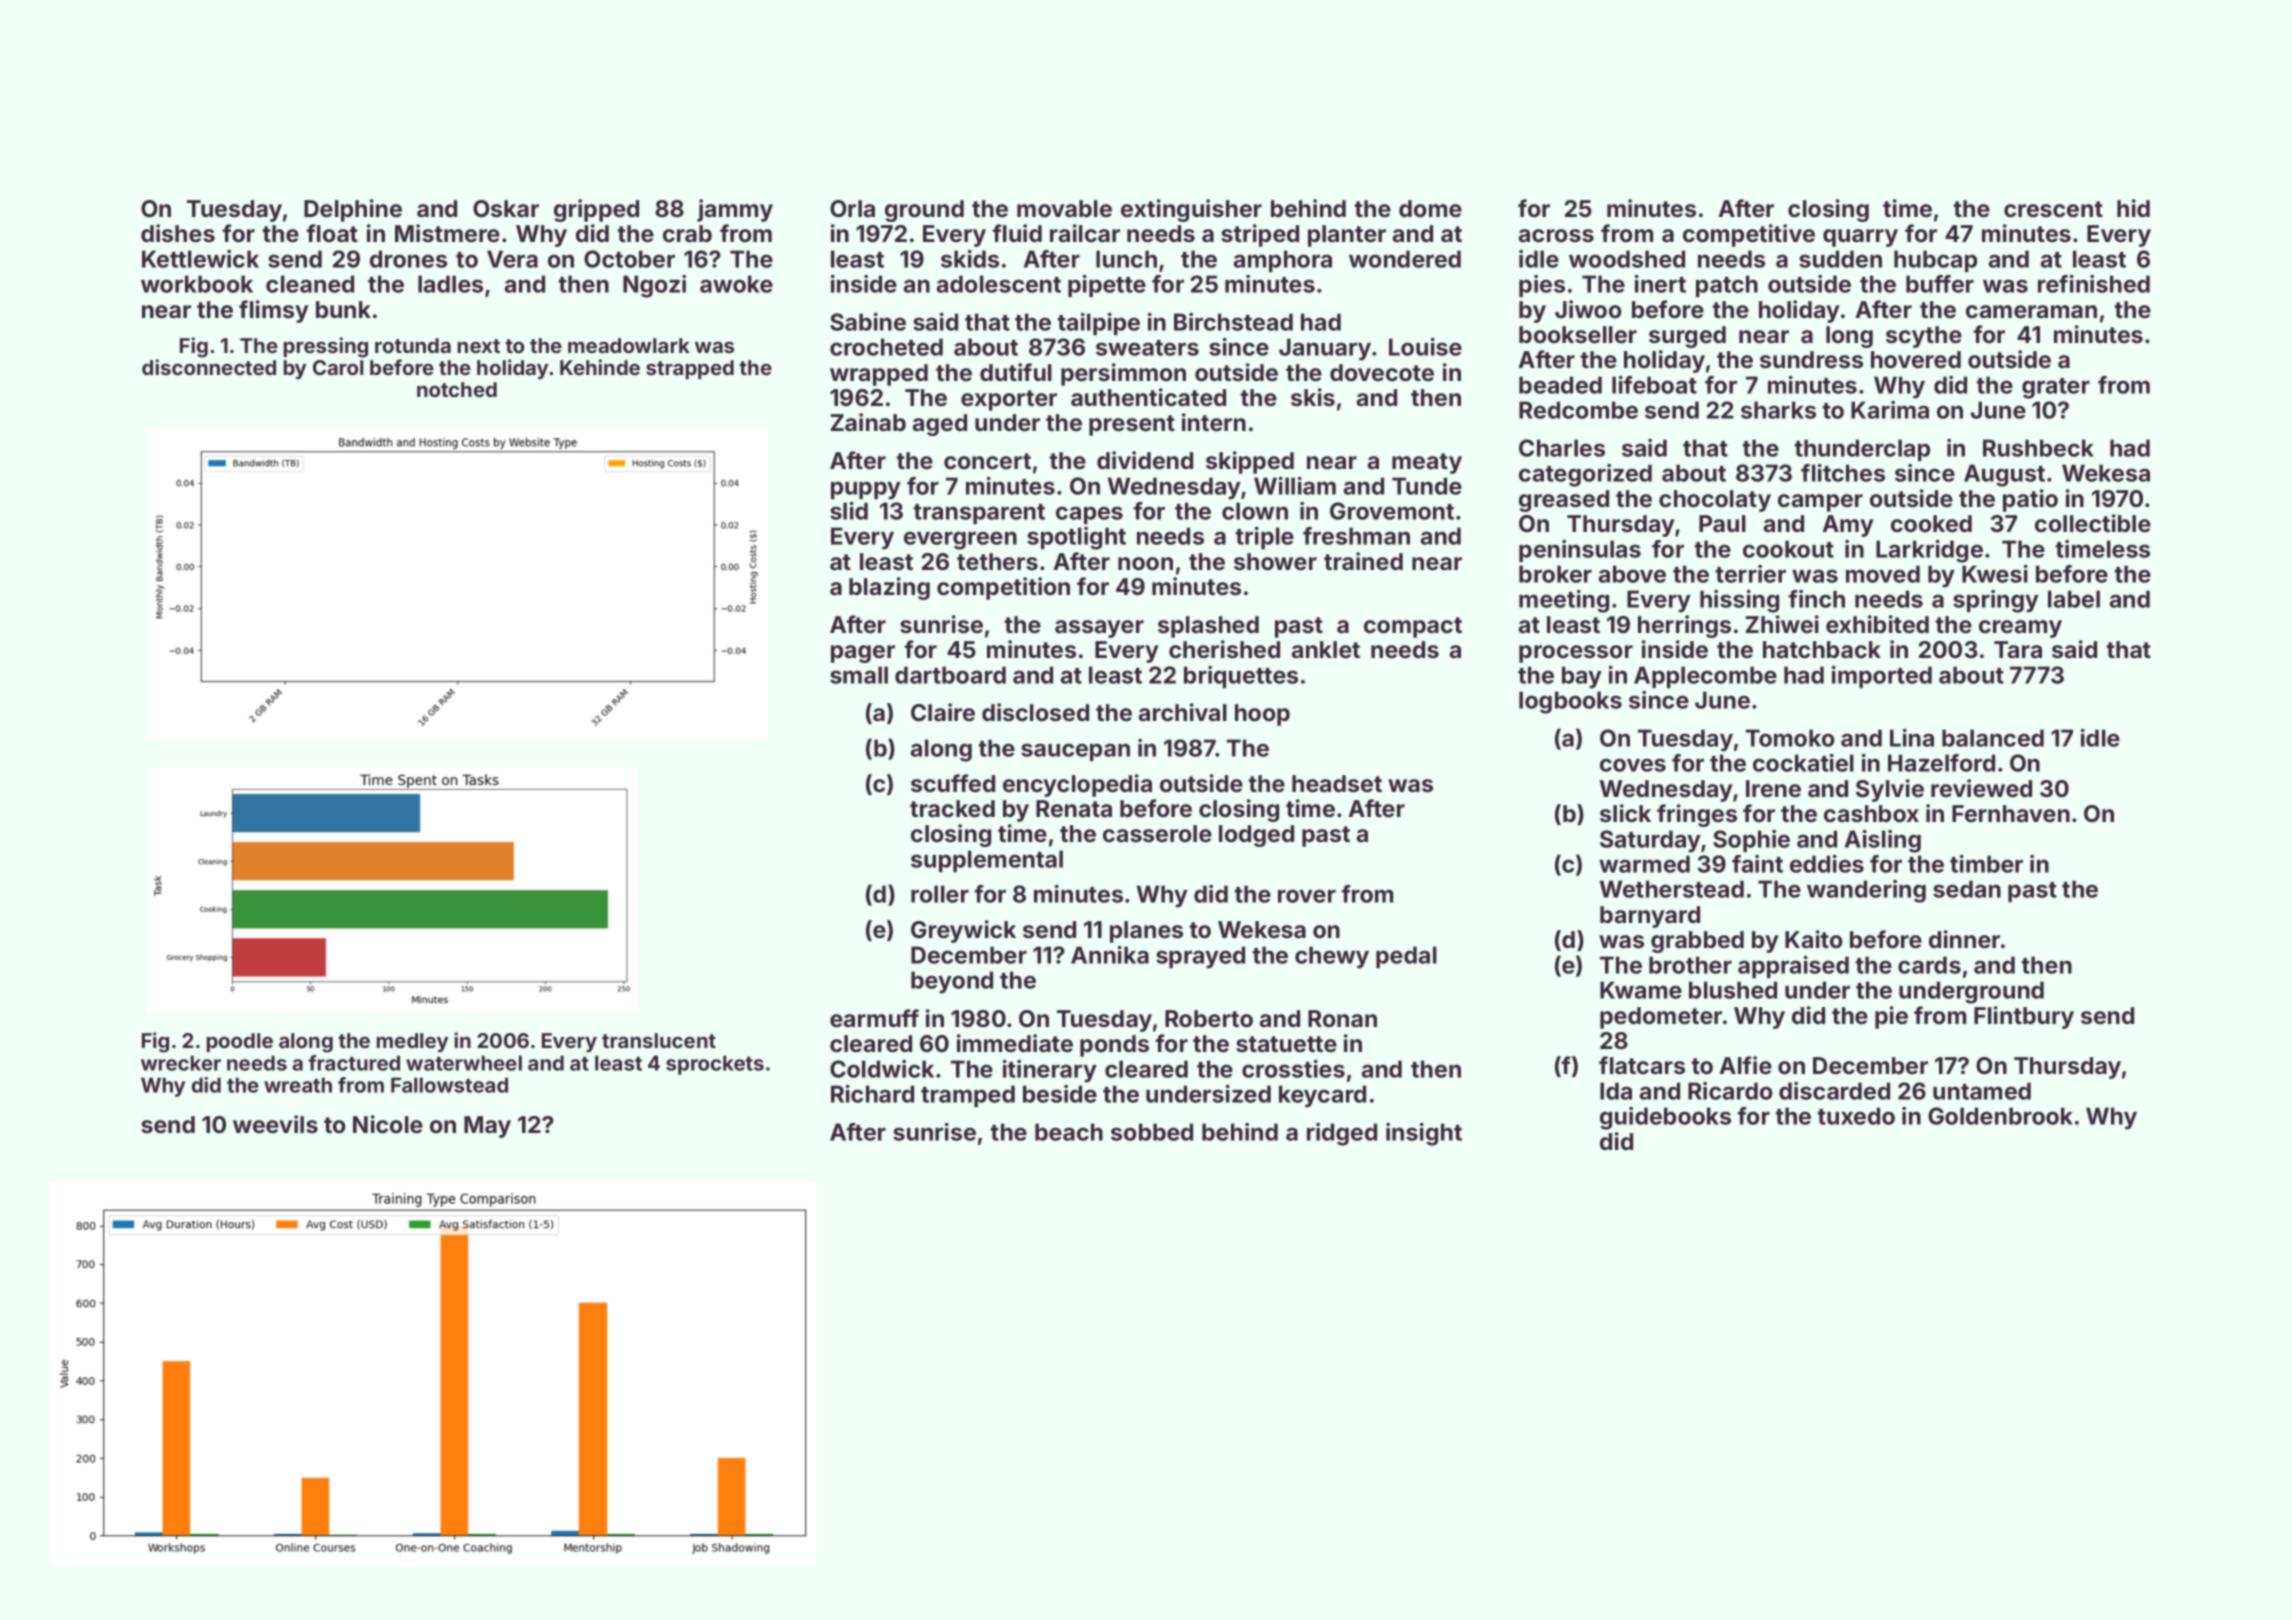 The height and width of the image is (1620, 2292). What do you see at coordinates (447, 233) in the image?
I see `Mistmere` at bounding box center [447, 233].
